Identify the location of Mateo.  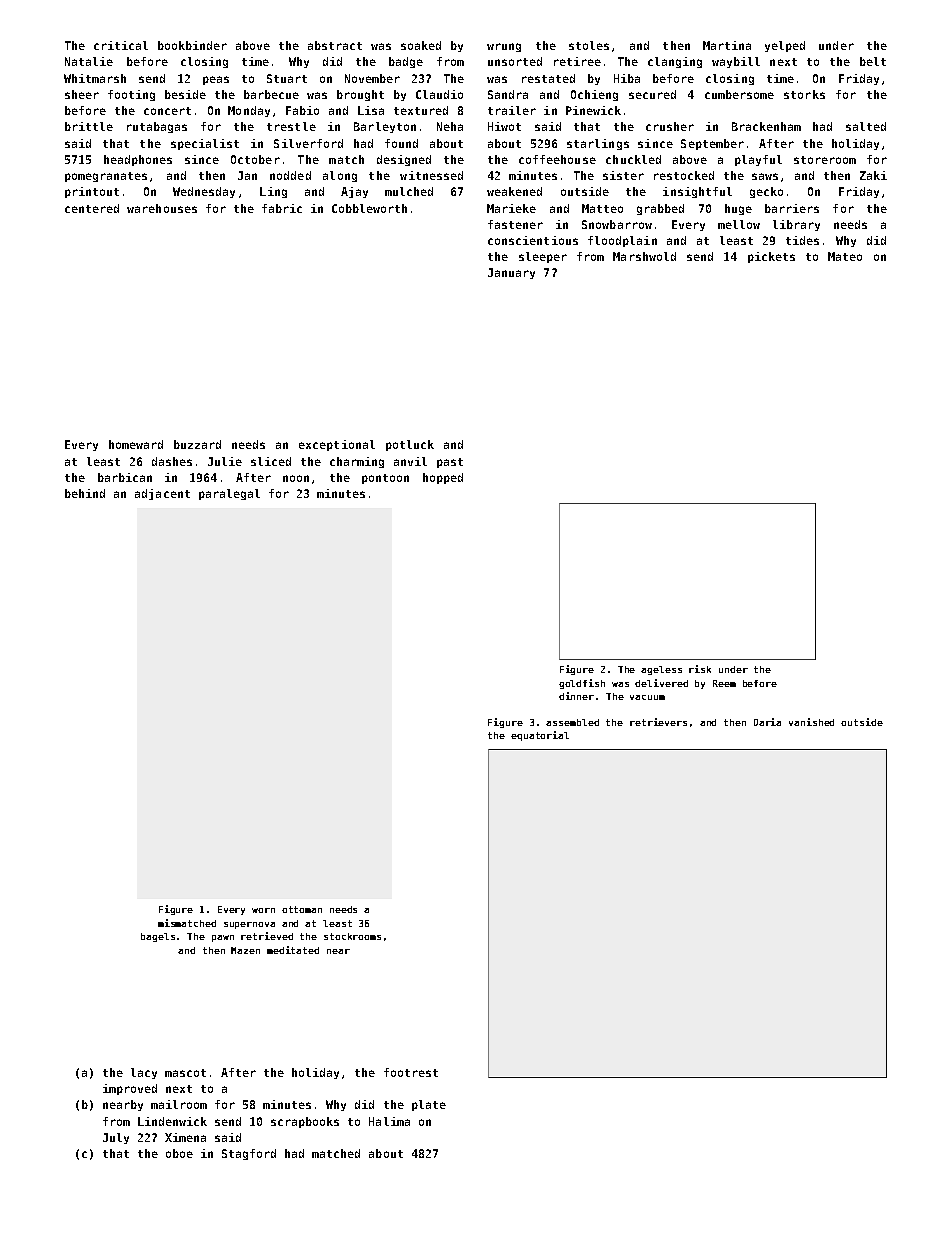
(845, 256).
